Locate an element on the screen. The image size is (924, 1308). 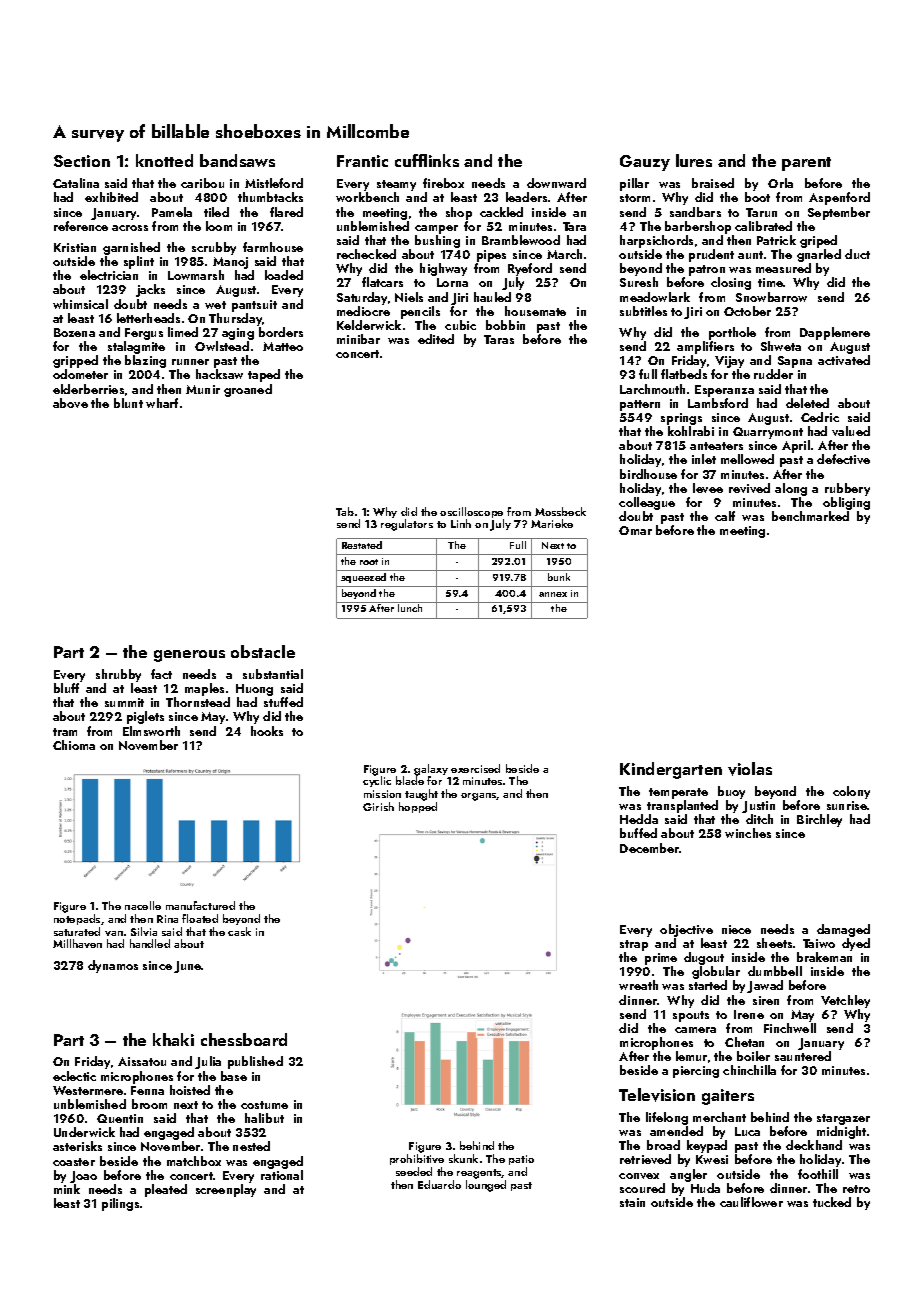
minibar is located at coordinates (358, 339).
